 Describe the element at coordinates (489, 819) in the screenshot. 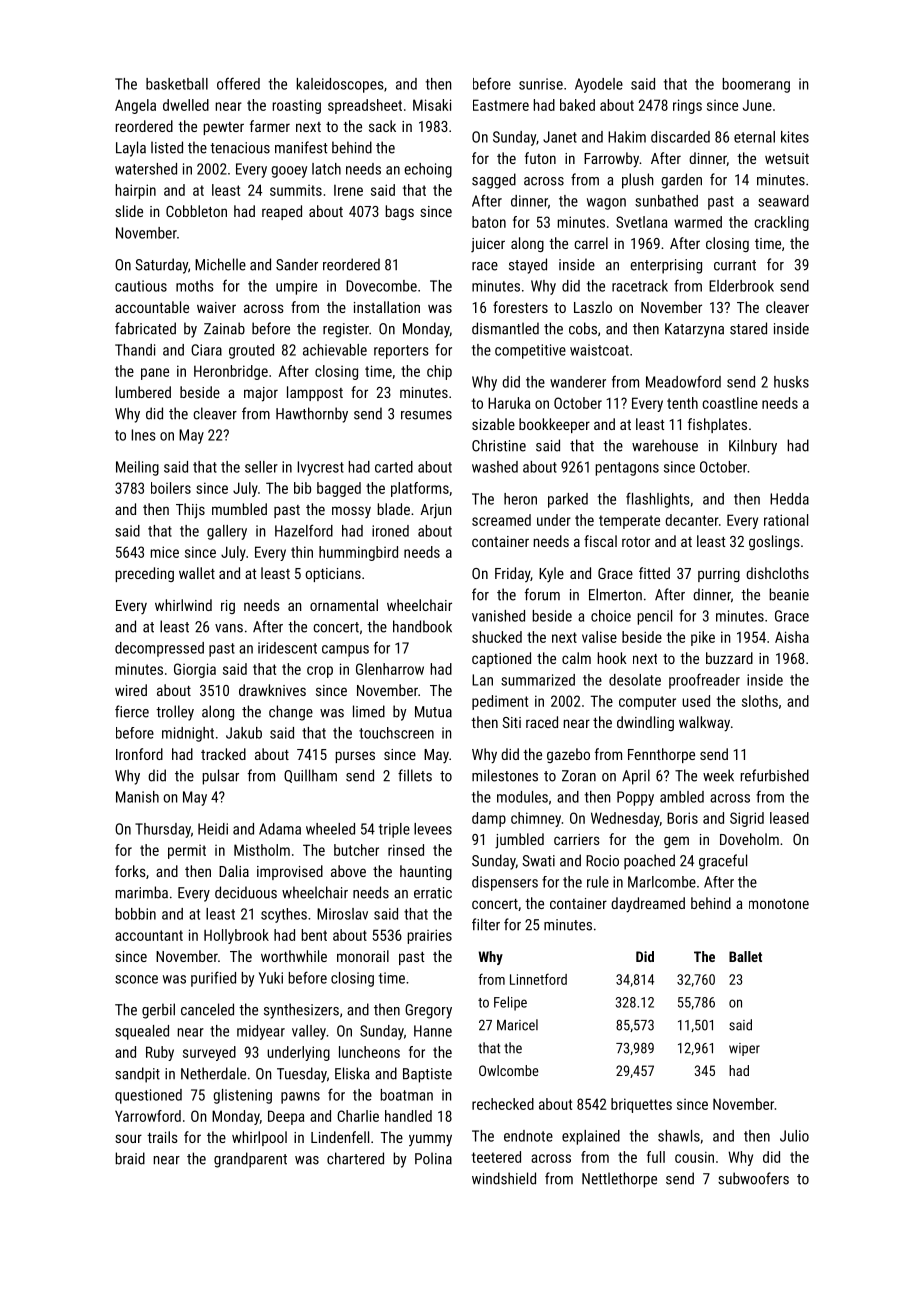

I see `damp` at that location.
